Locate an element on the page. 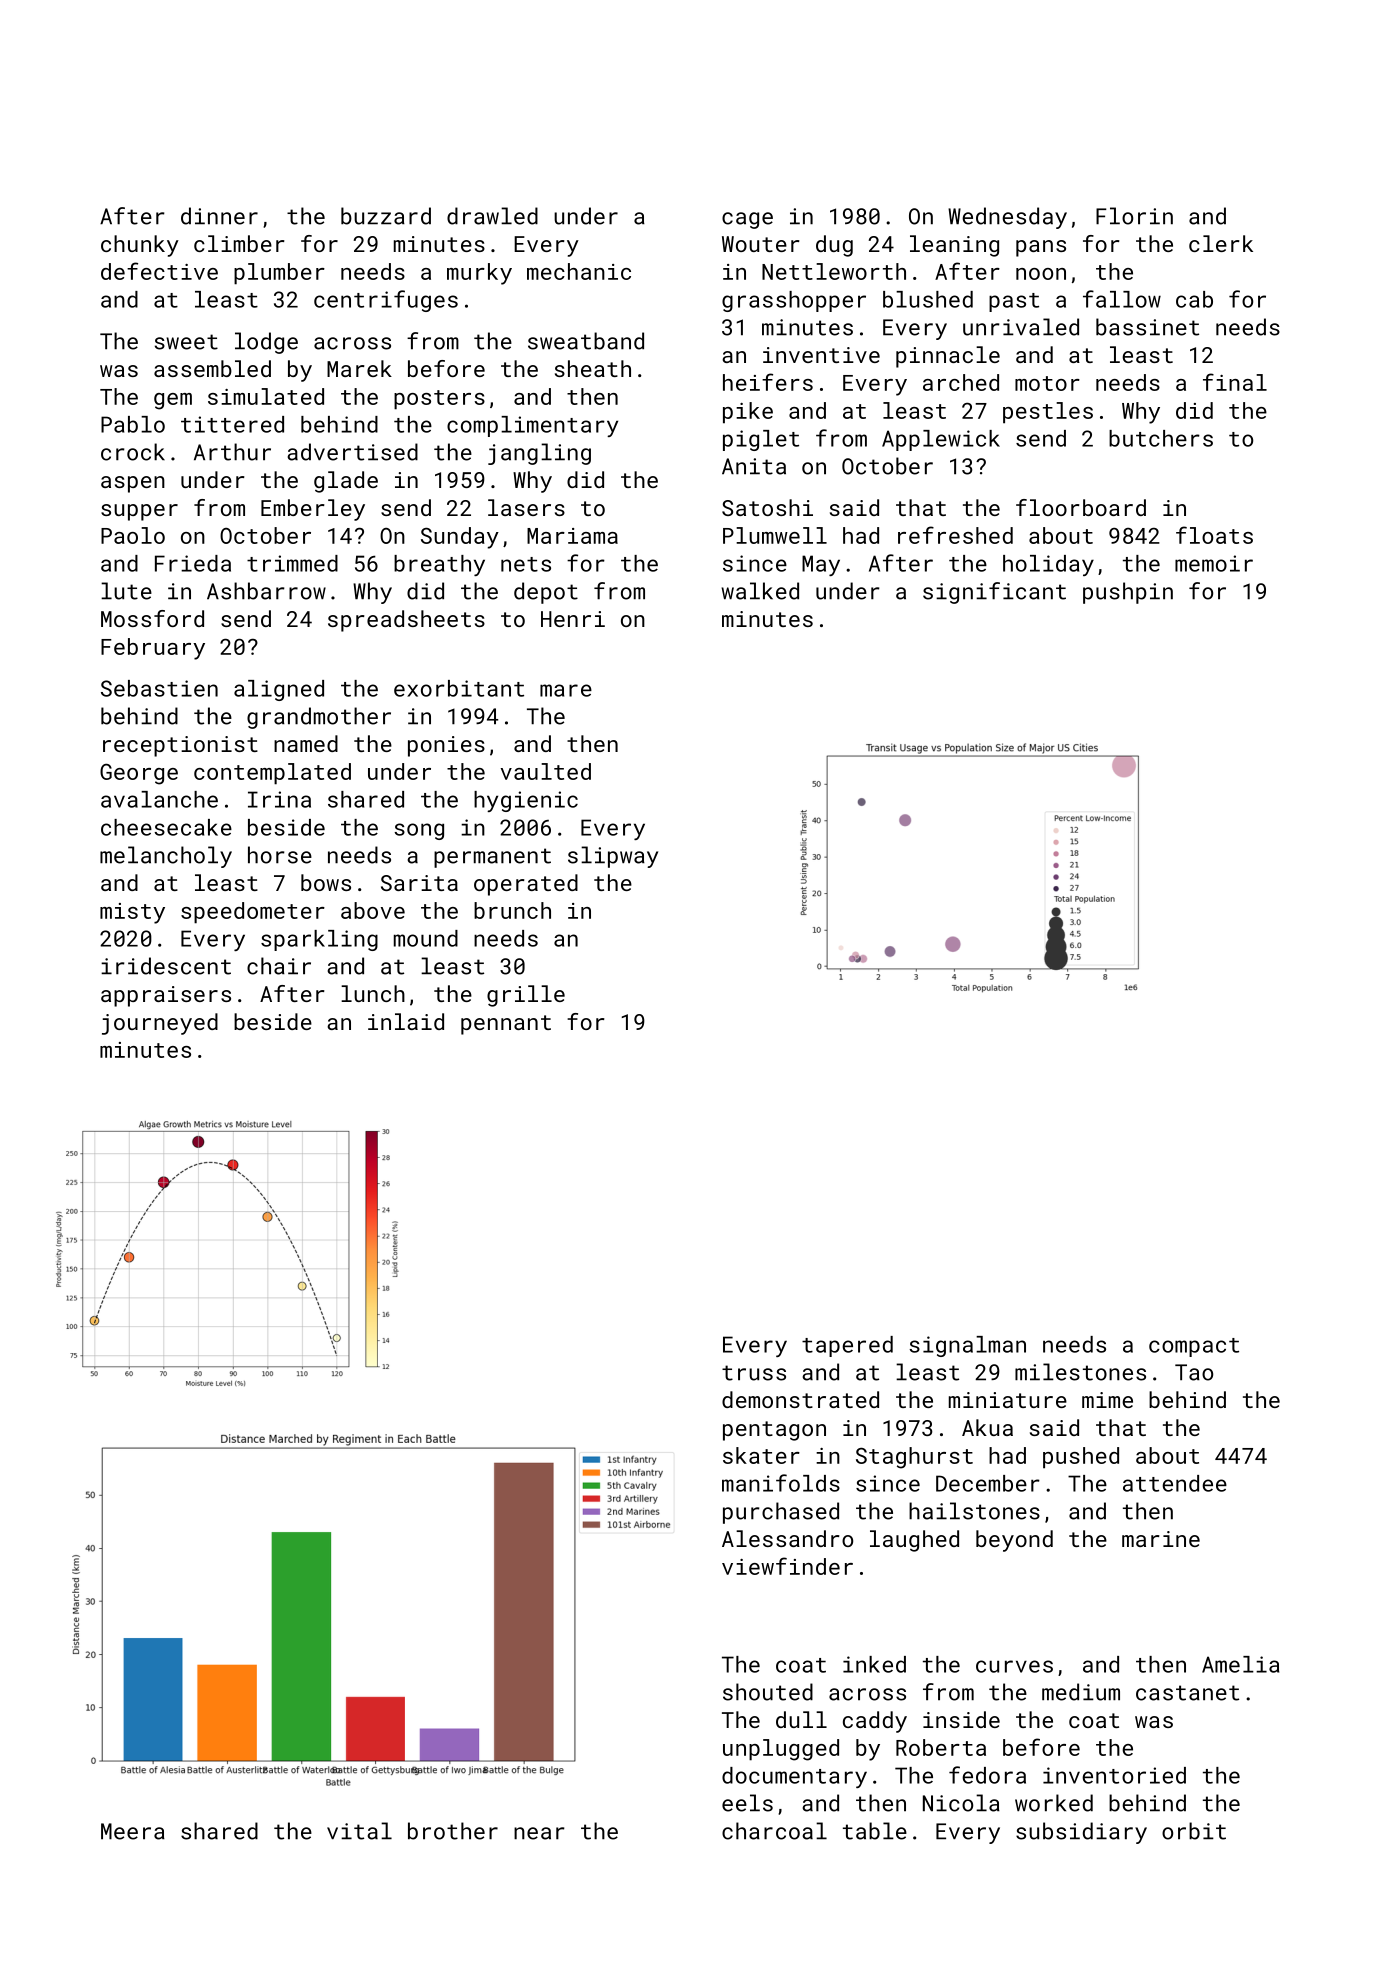  sheath is located at coordinates (593, 368).
